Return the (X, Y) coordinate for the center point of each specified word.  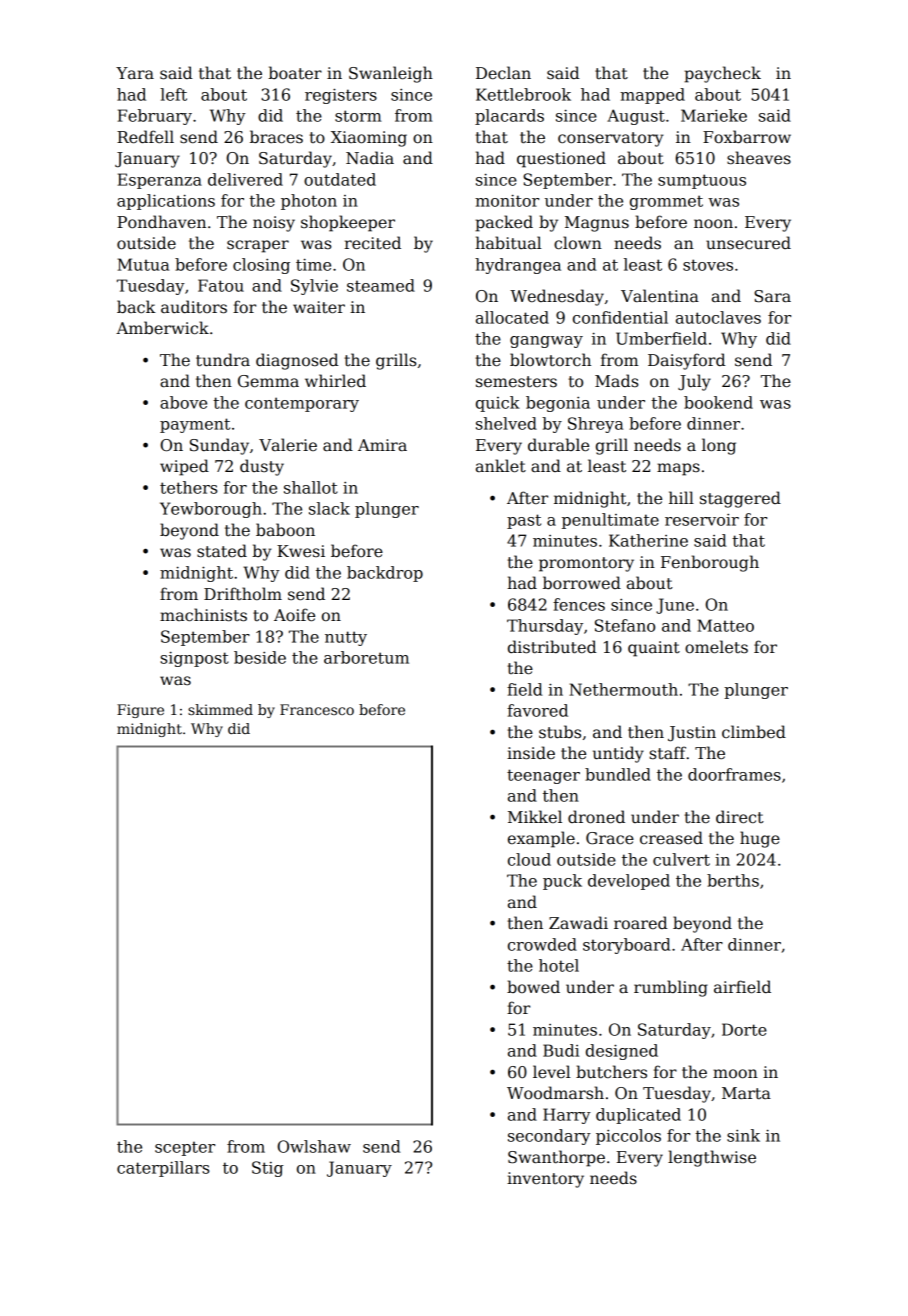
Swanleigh (391, 74)
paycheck (722, 74)
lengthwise (712, 1158)
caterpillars (163, 1169)
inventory (545, 1180)
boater (295, 73)
